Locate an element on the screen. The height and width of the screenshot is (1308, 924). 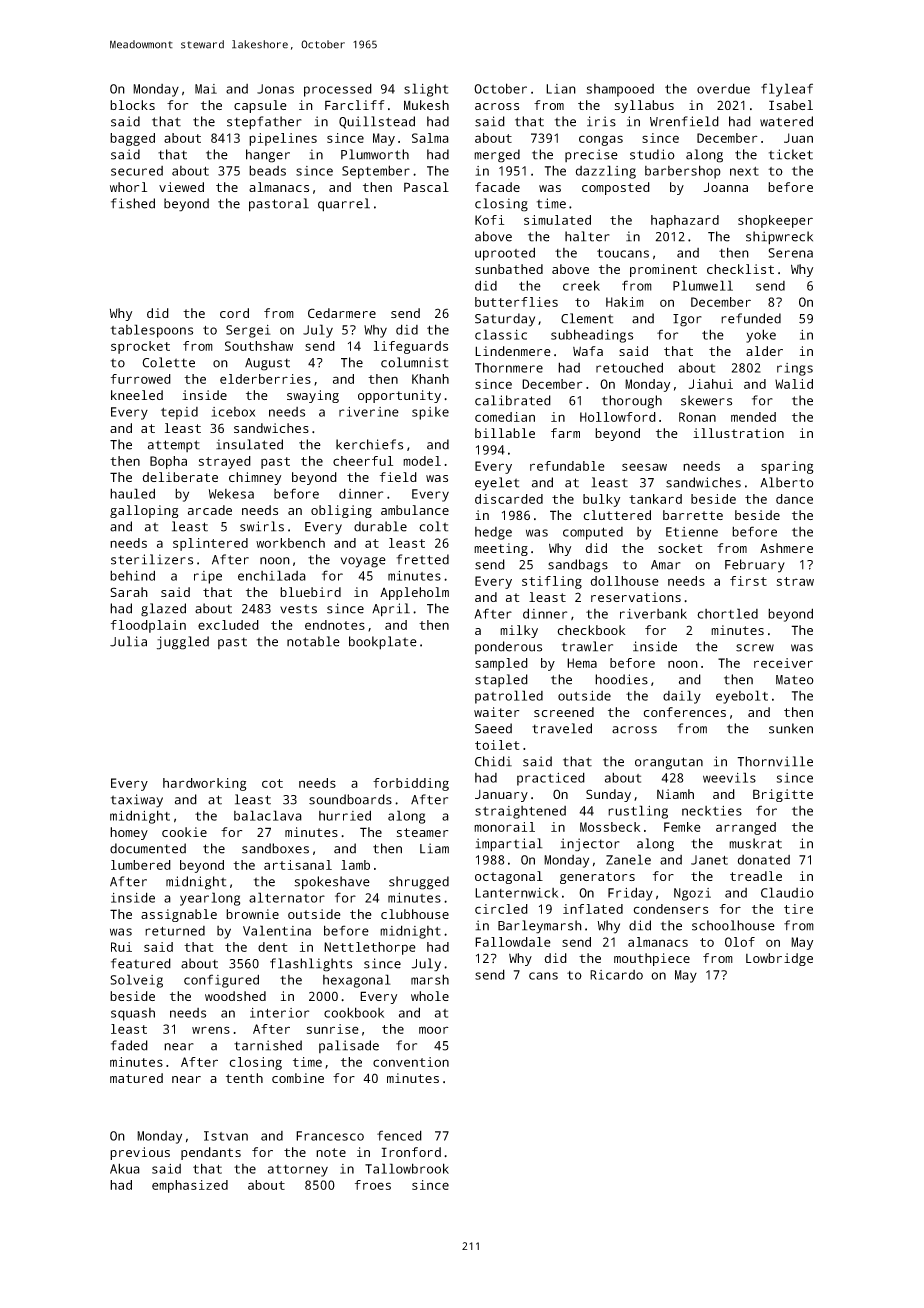
swaying is located at coordinates (313, 396).
